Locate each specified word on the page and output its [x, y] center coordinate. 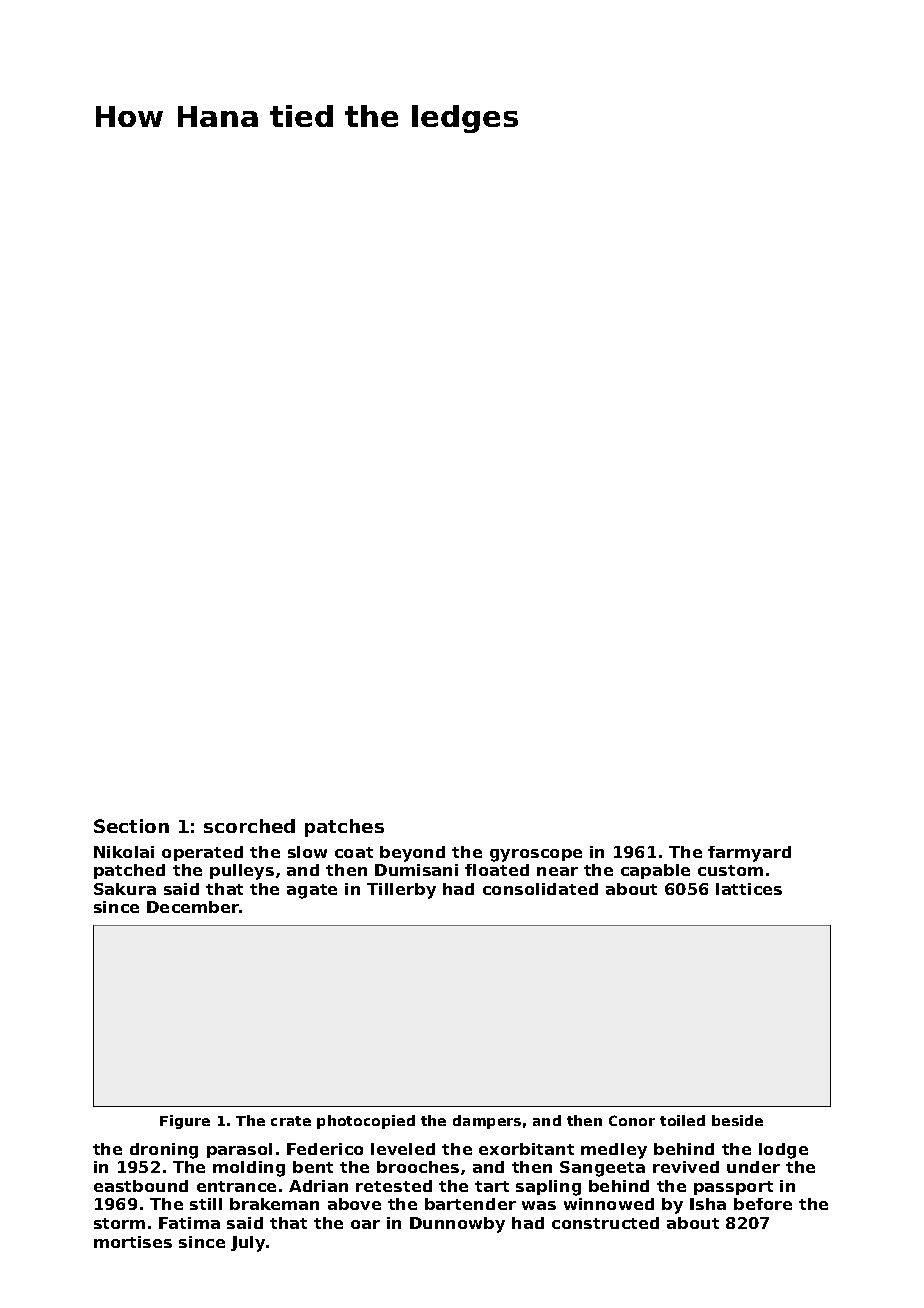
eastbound [141, 1186]
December [193, 907]
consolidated [540, 889]
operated [202, 853]
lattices [749, 889]
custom [730, 870]
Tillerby [401, 891]
